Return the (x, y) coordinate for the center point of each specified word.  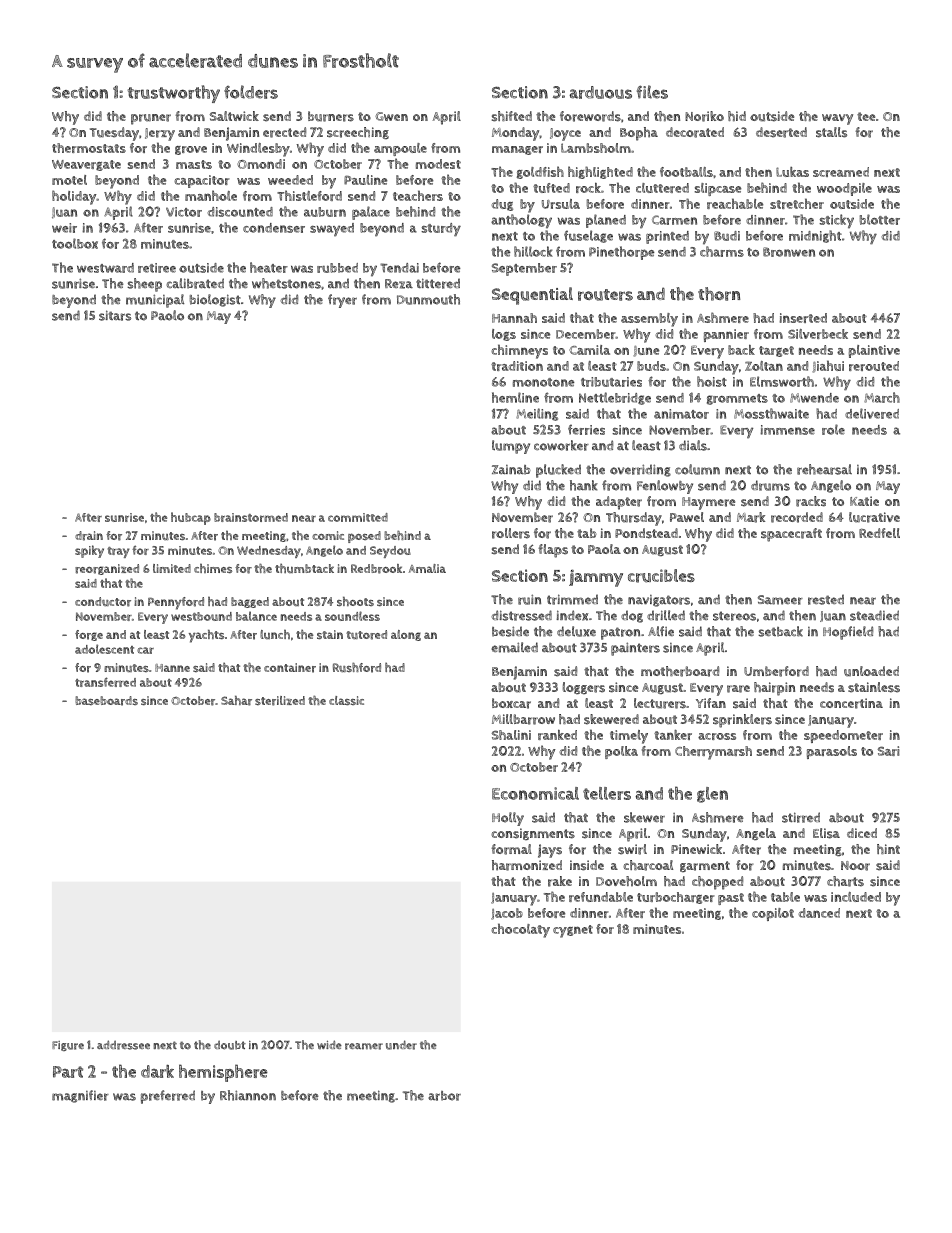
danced (819, 913)
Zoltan (764, 366)
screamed (841, 172)
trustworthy (174, 94)
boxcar (511, 703)
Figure (68, 1046)
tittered (438, 283)
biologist (215, 300)
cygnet (573, 931)
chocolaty (520, 930)
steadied (874, 615)
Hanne (172, 668)
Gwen (391, 116)
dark (157, 1071)
